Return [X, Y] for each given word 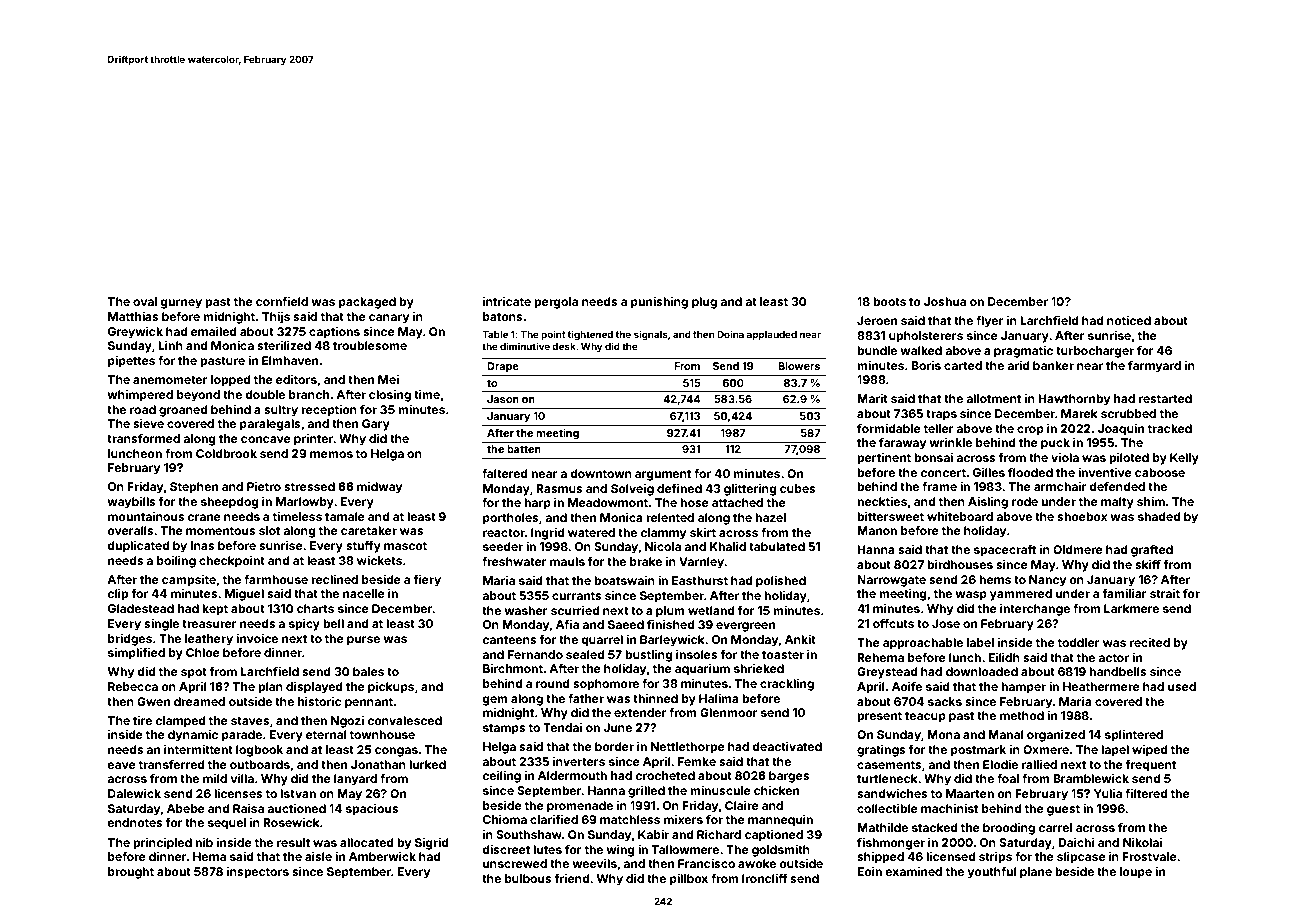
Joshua [945, 301]
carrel [1055, 827]
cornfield [282, 301]
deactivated [787, 746]
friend [572, 878]
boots [889, 301]
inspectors [258, 873]
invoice [257, 638]
